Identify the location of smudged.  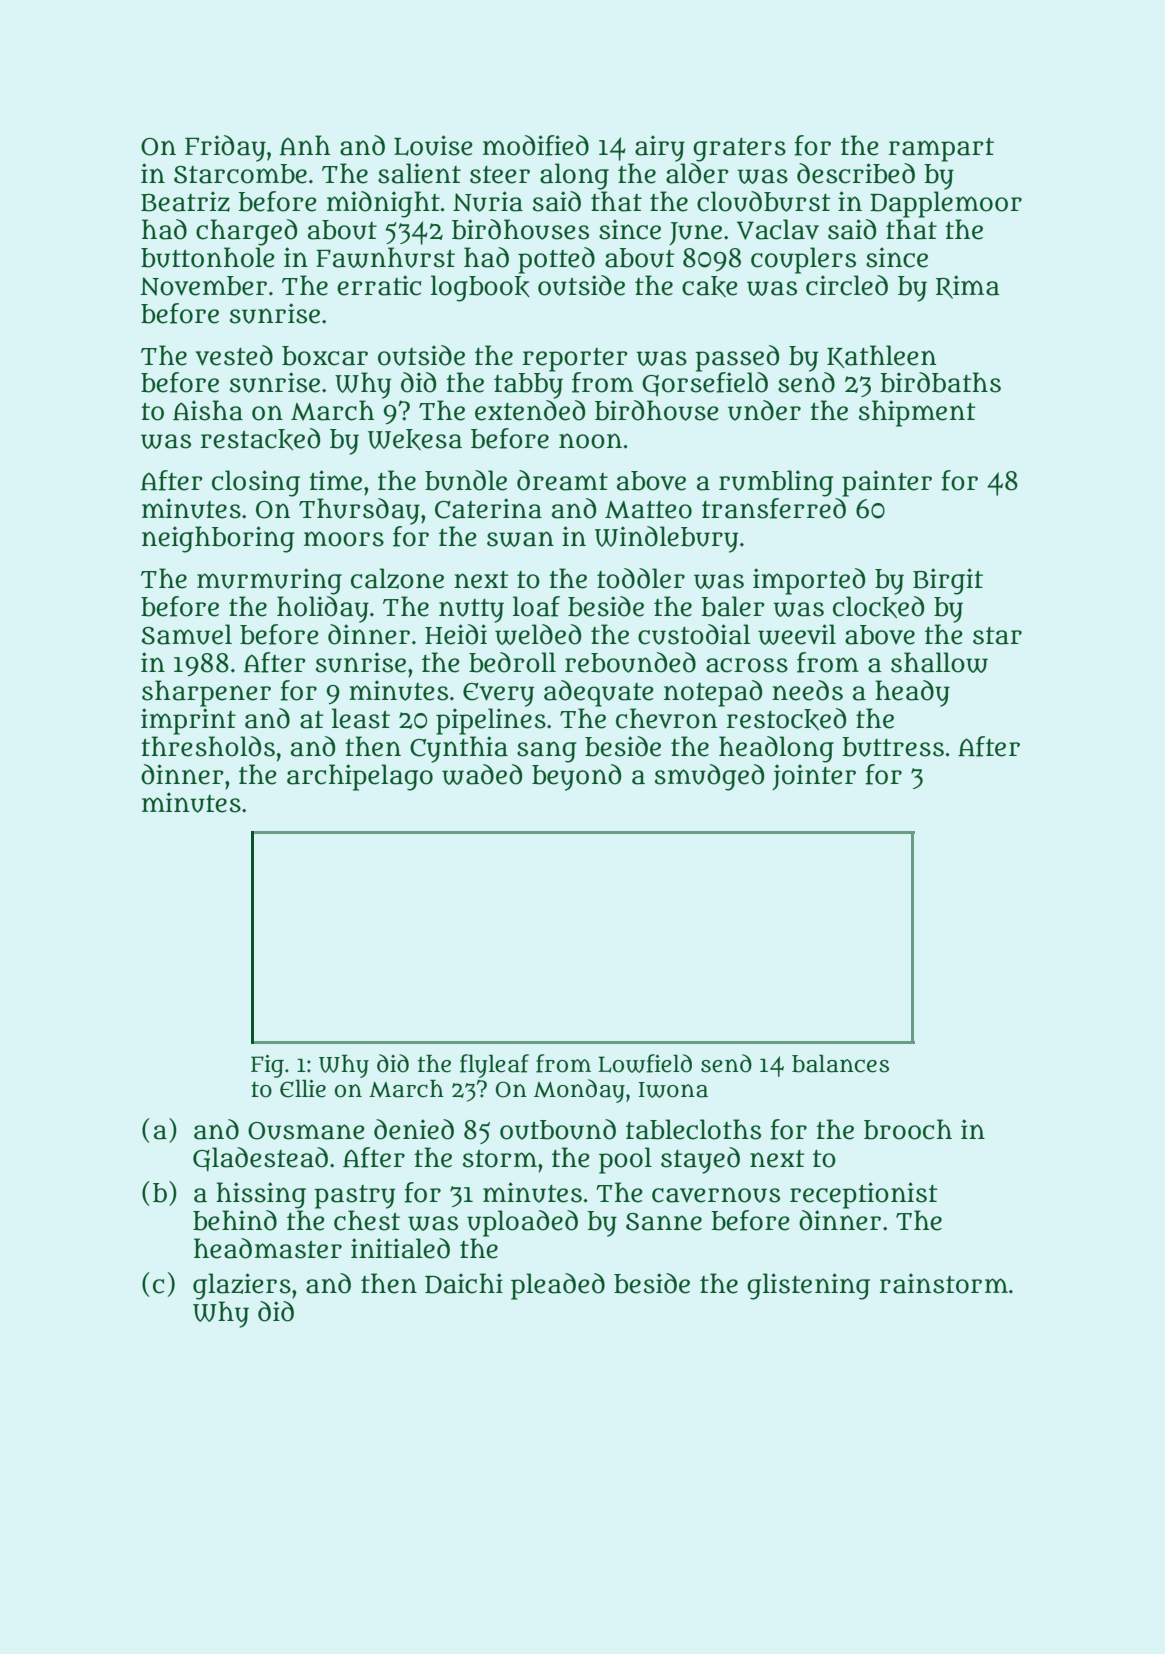
(709, 777).
